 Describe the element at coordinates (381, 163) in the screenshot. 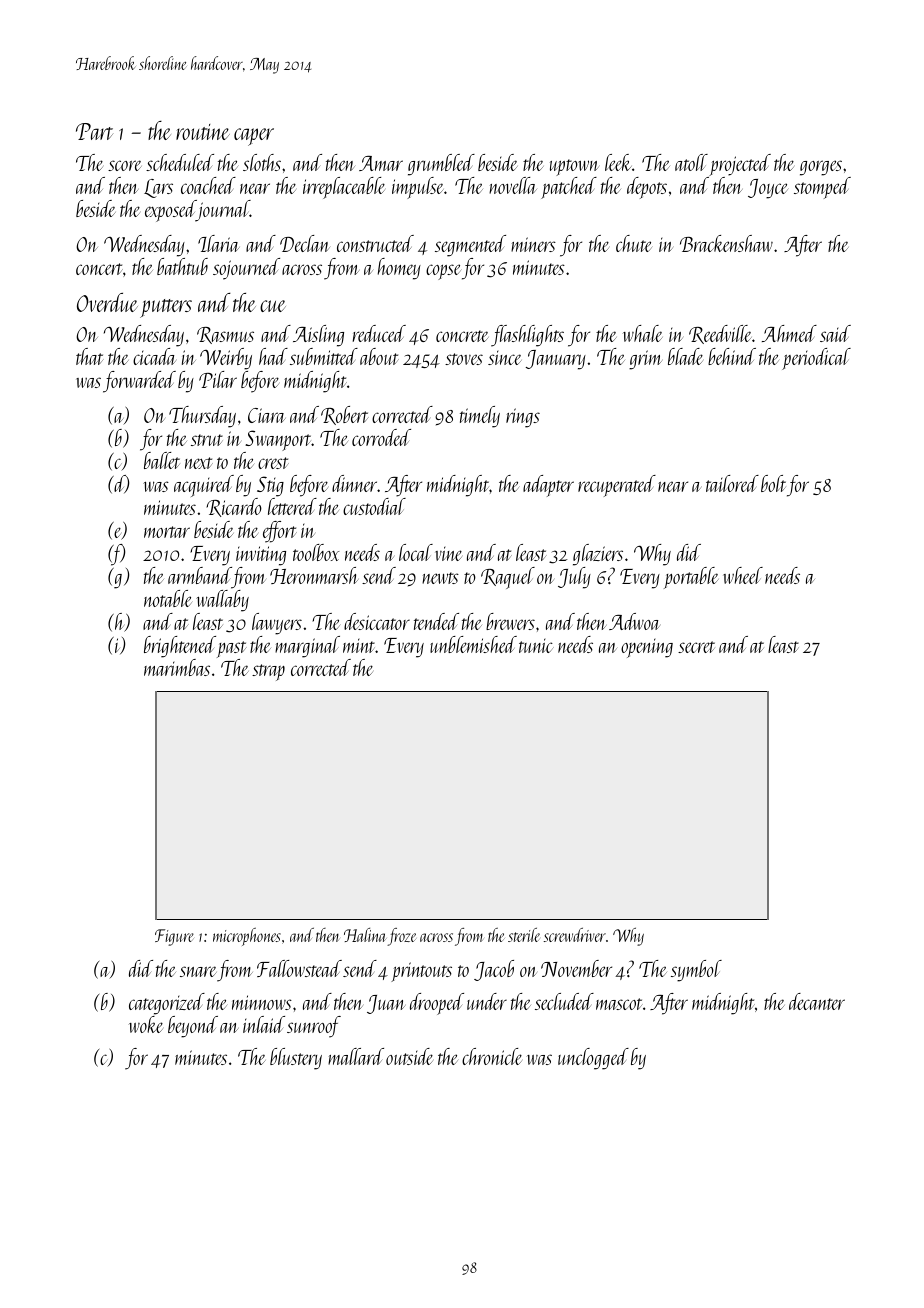

I see `Amar` at that location.
